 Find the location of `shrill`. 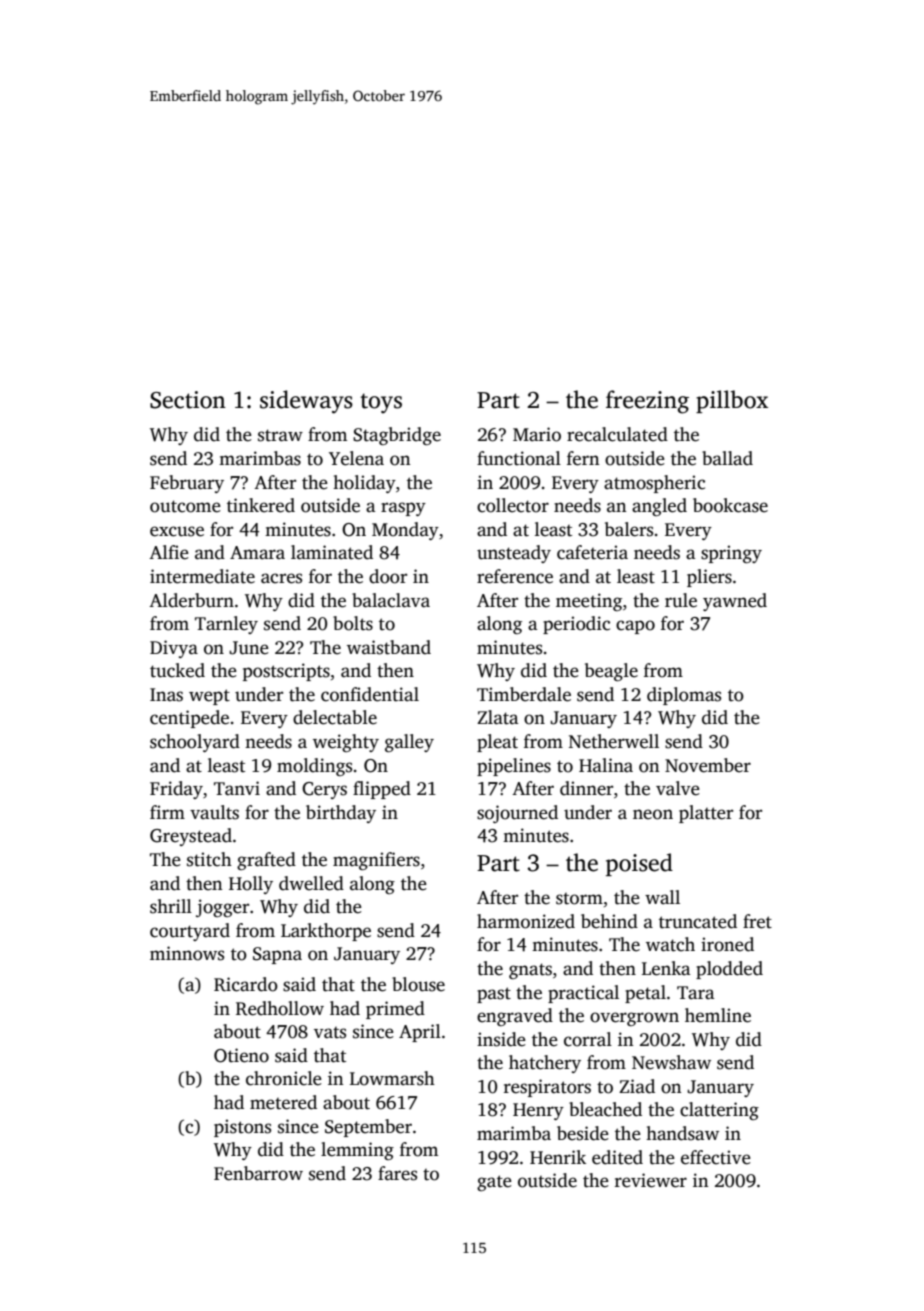

shrill is located at coordinates (171, 906).
